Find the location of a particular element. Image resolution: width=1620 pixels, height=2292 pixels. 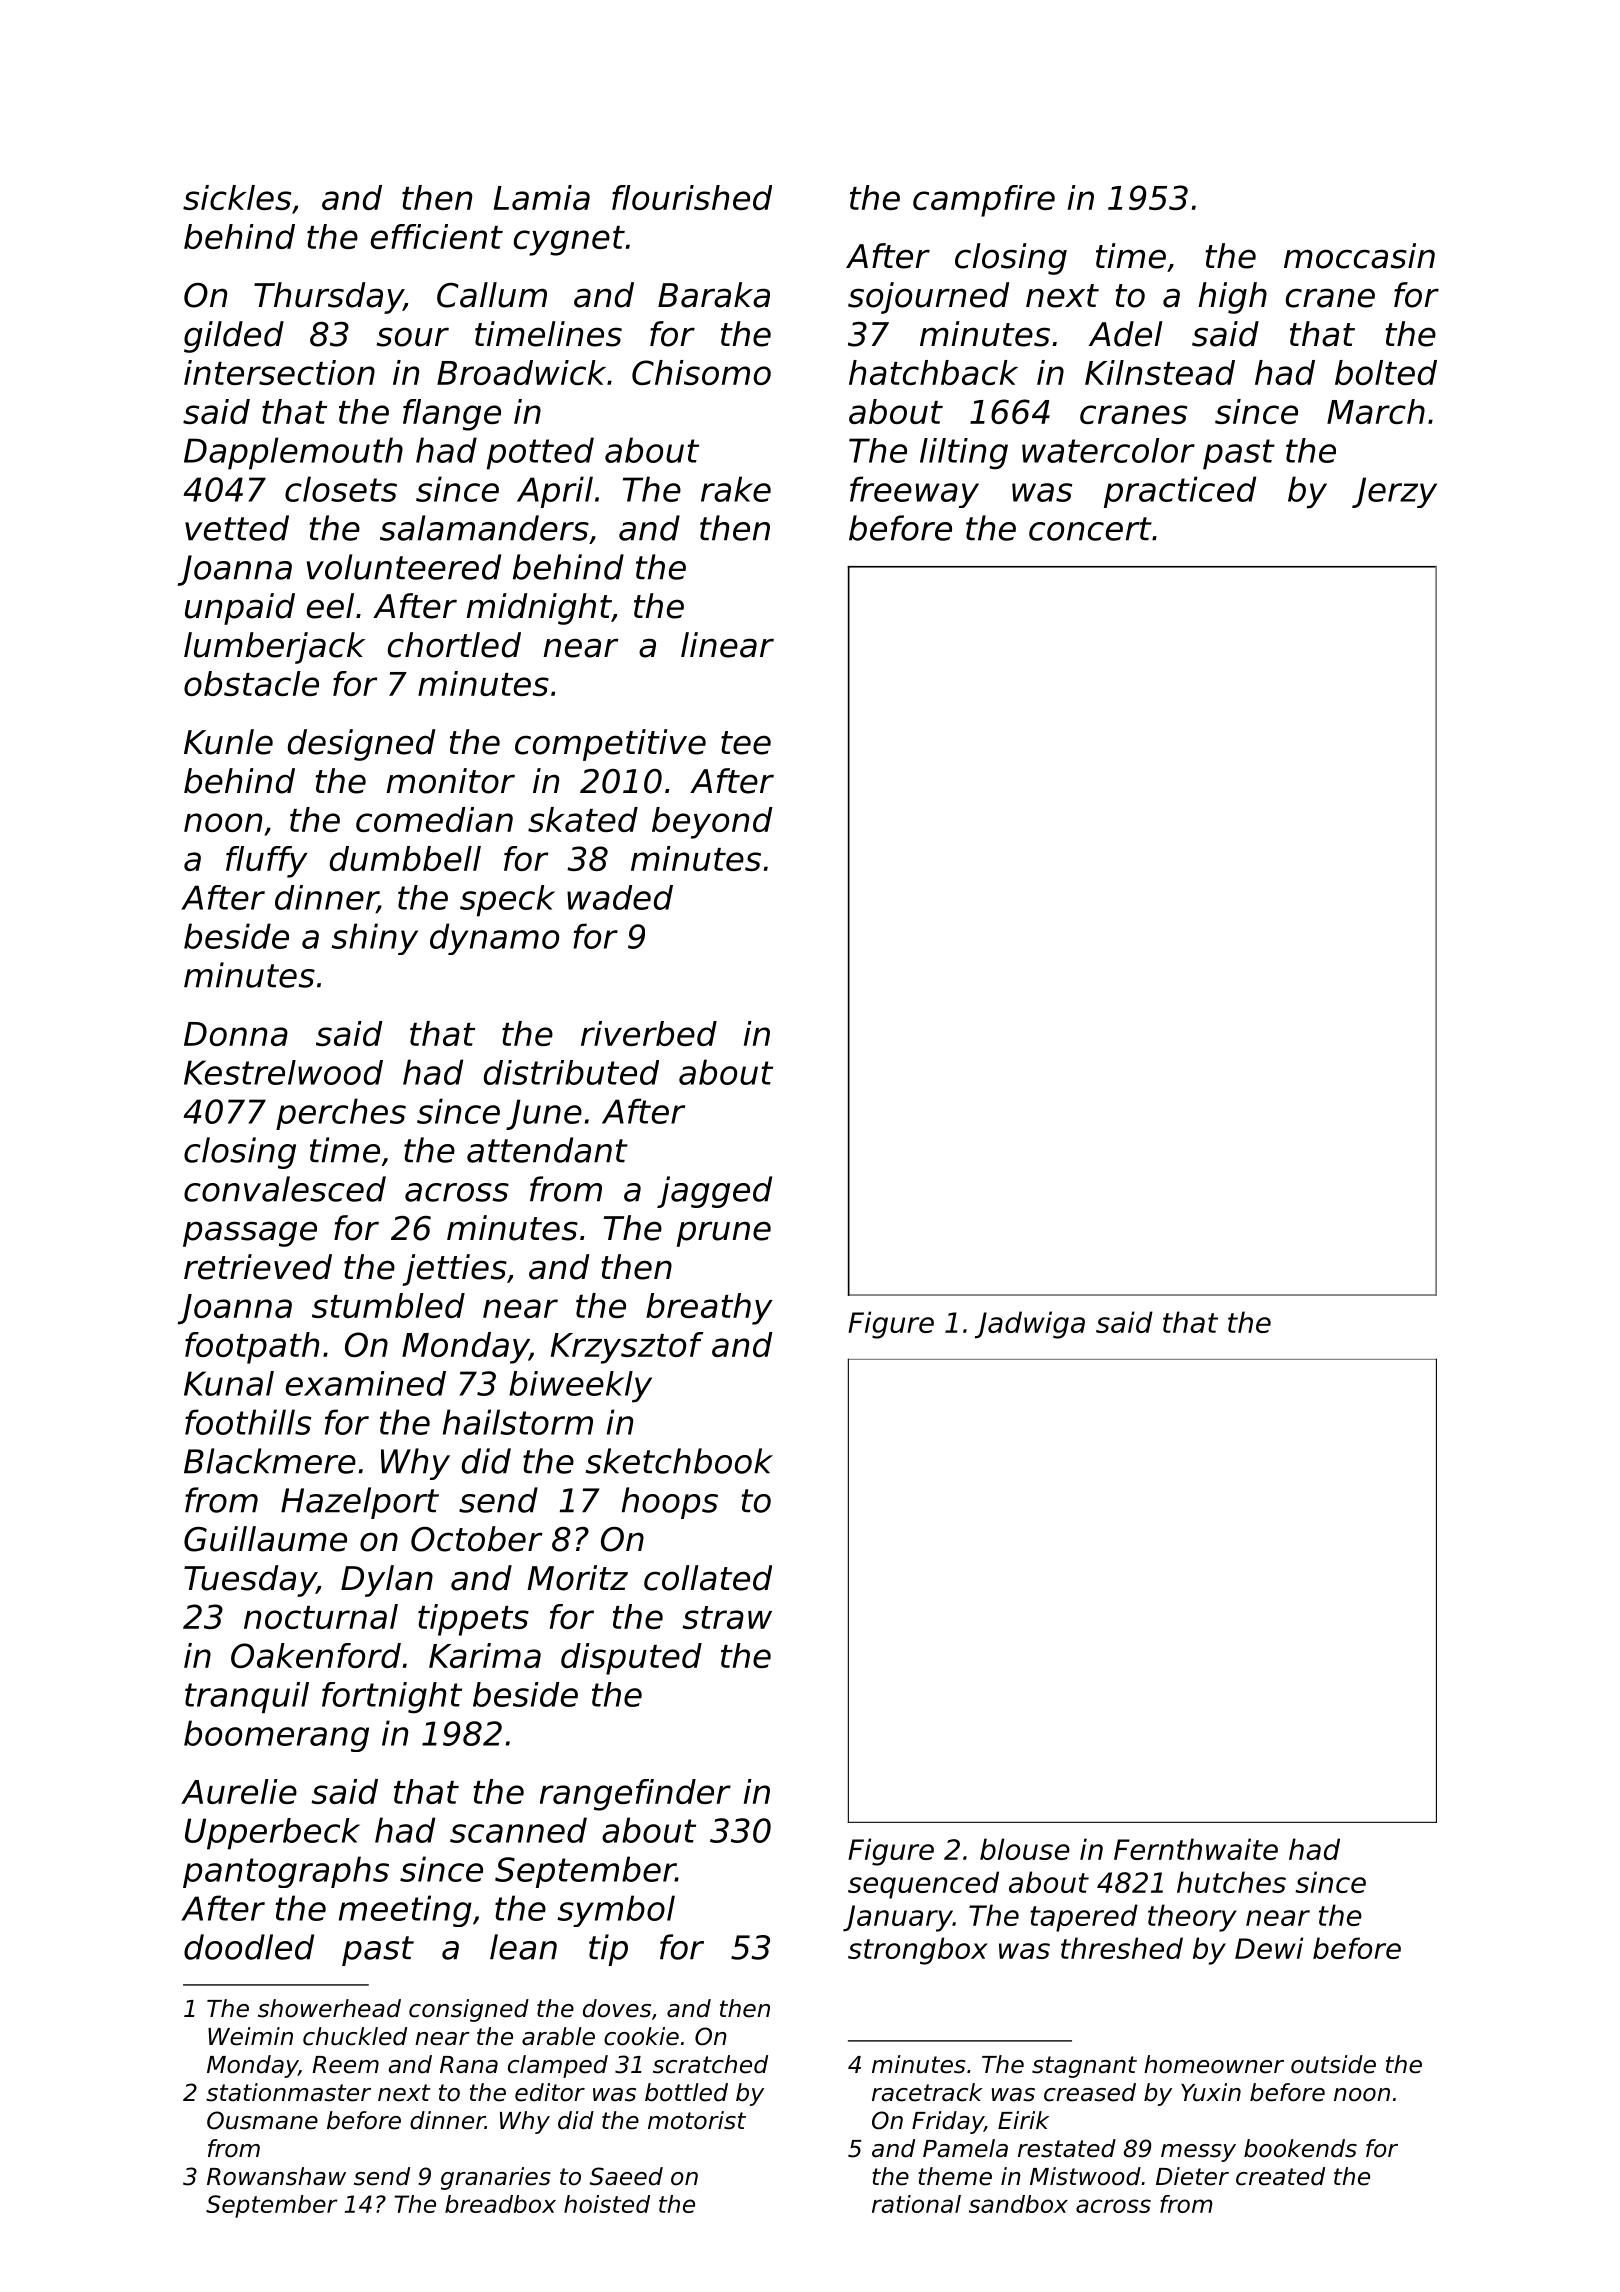

Jadwiga is located at coordinates (1030, 1325).
